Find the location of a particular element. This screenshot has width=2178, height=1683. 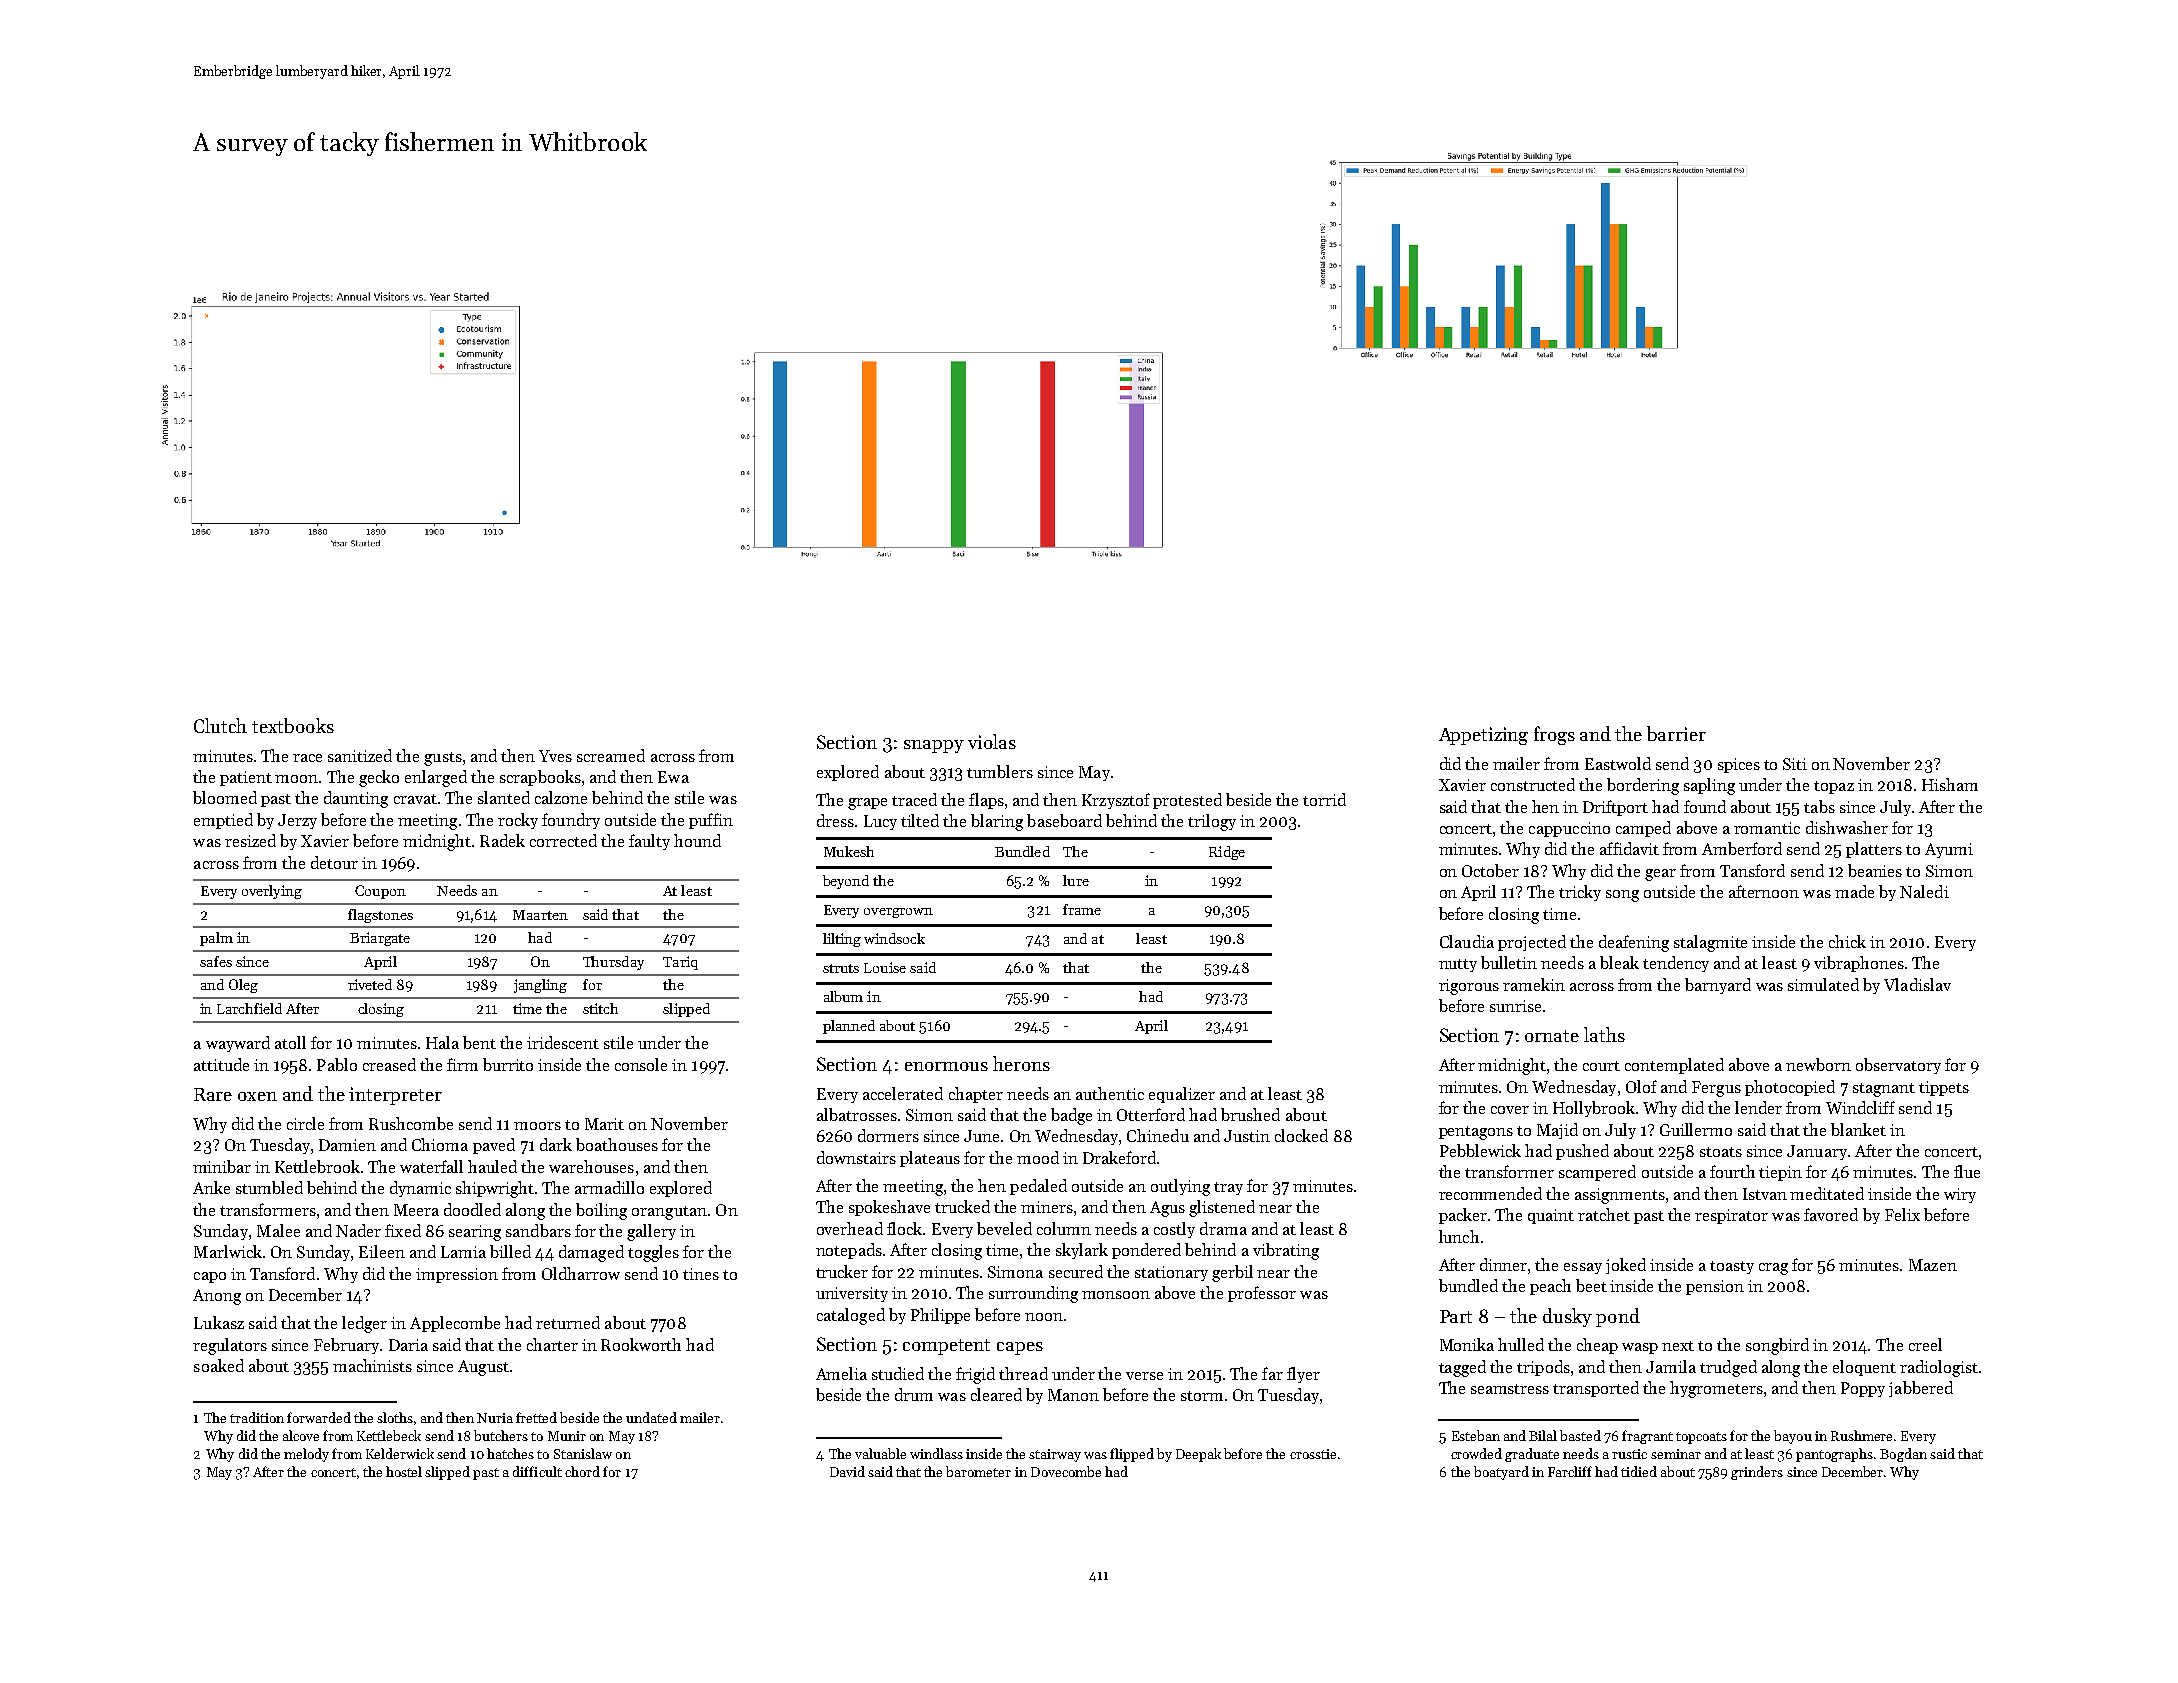

simulated is located at coordinates (1823, 984).
